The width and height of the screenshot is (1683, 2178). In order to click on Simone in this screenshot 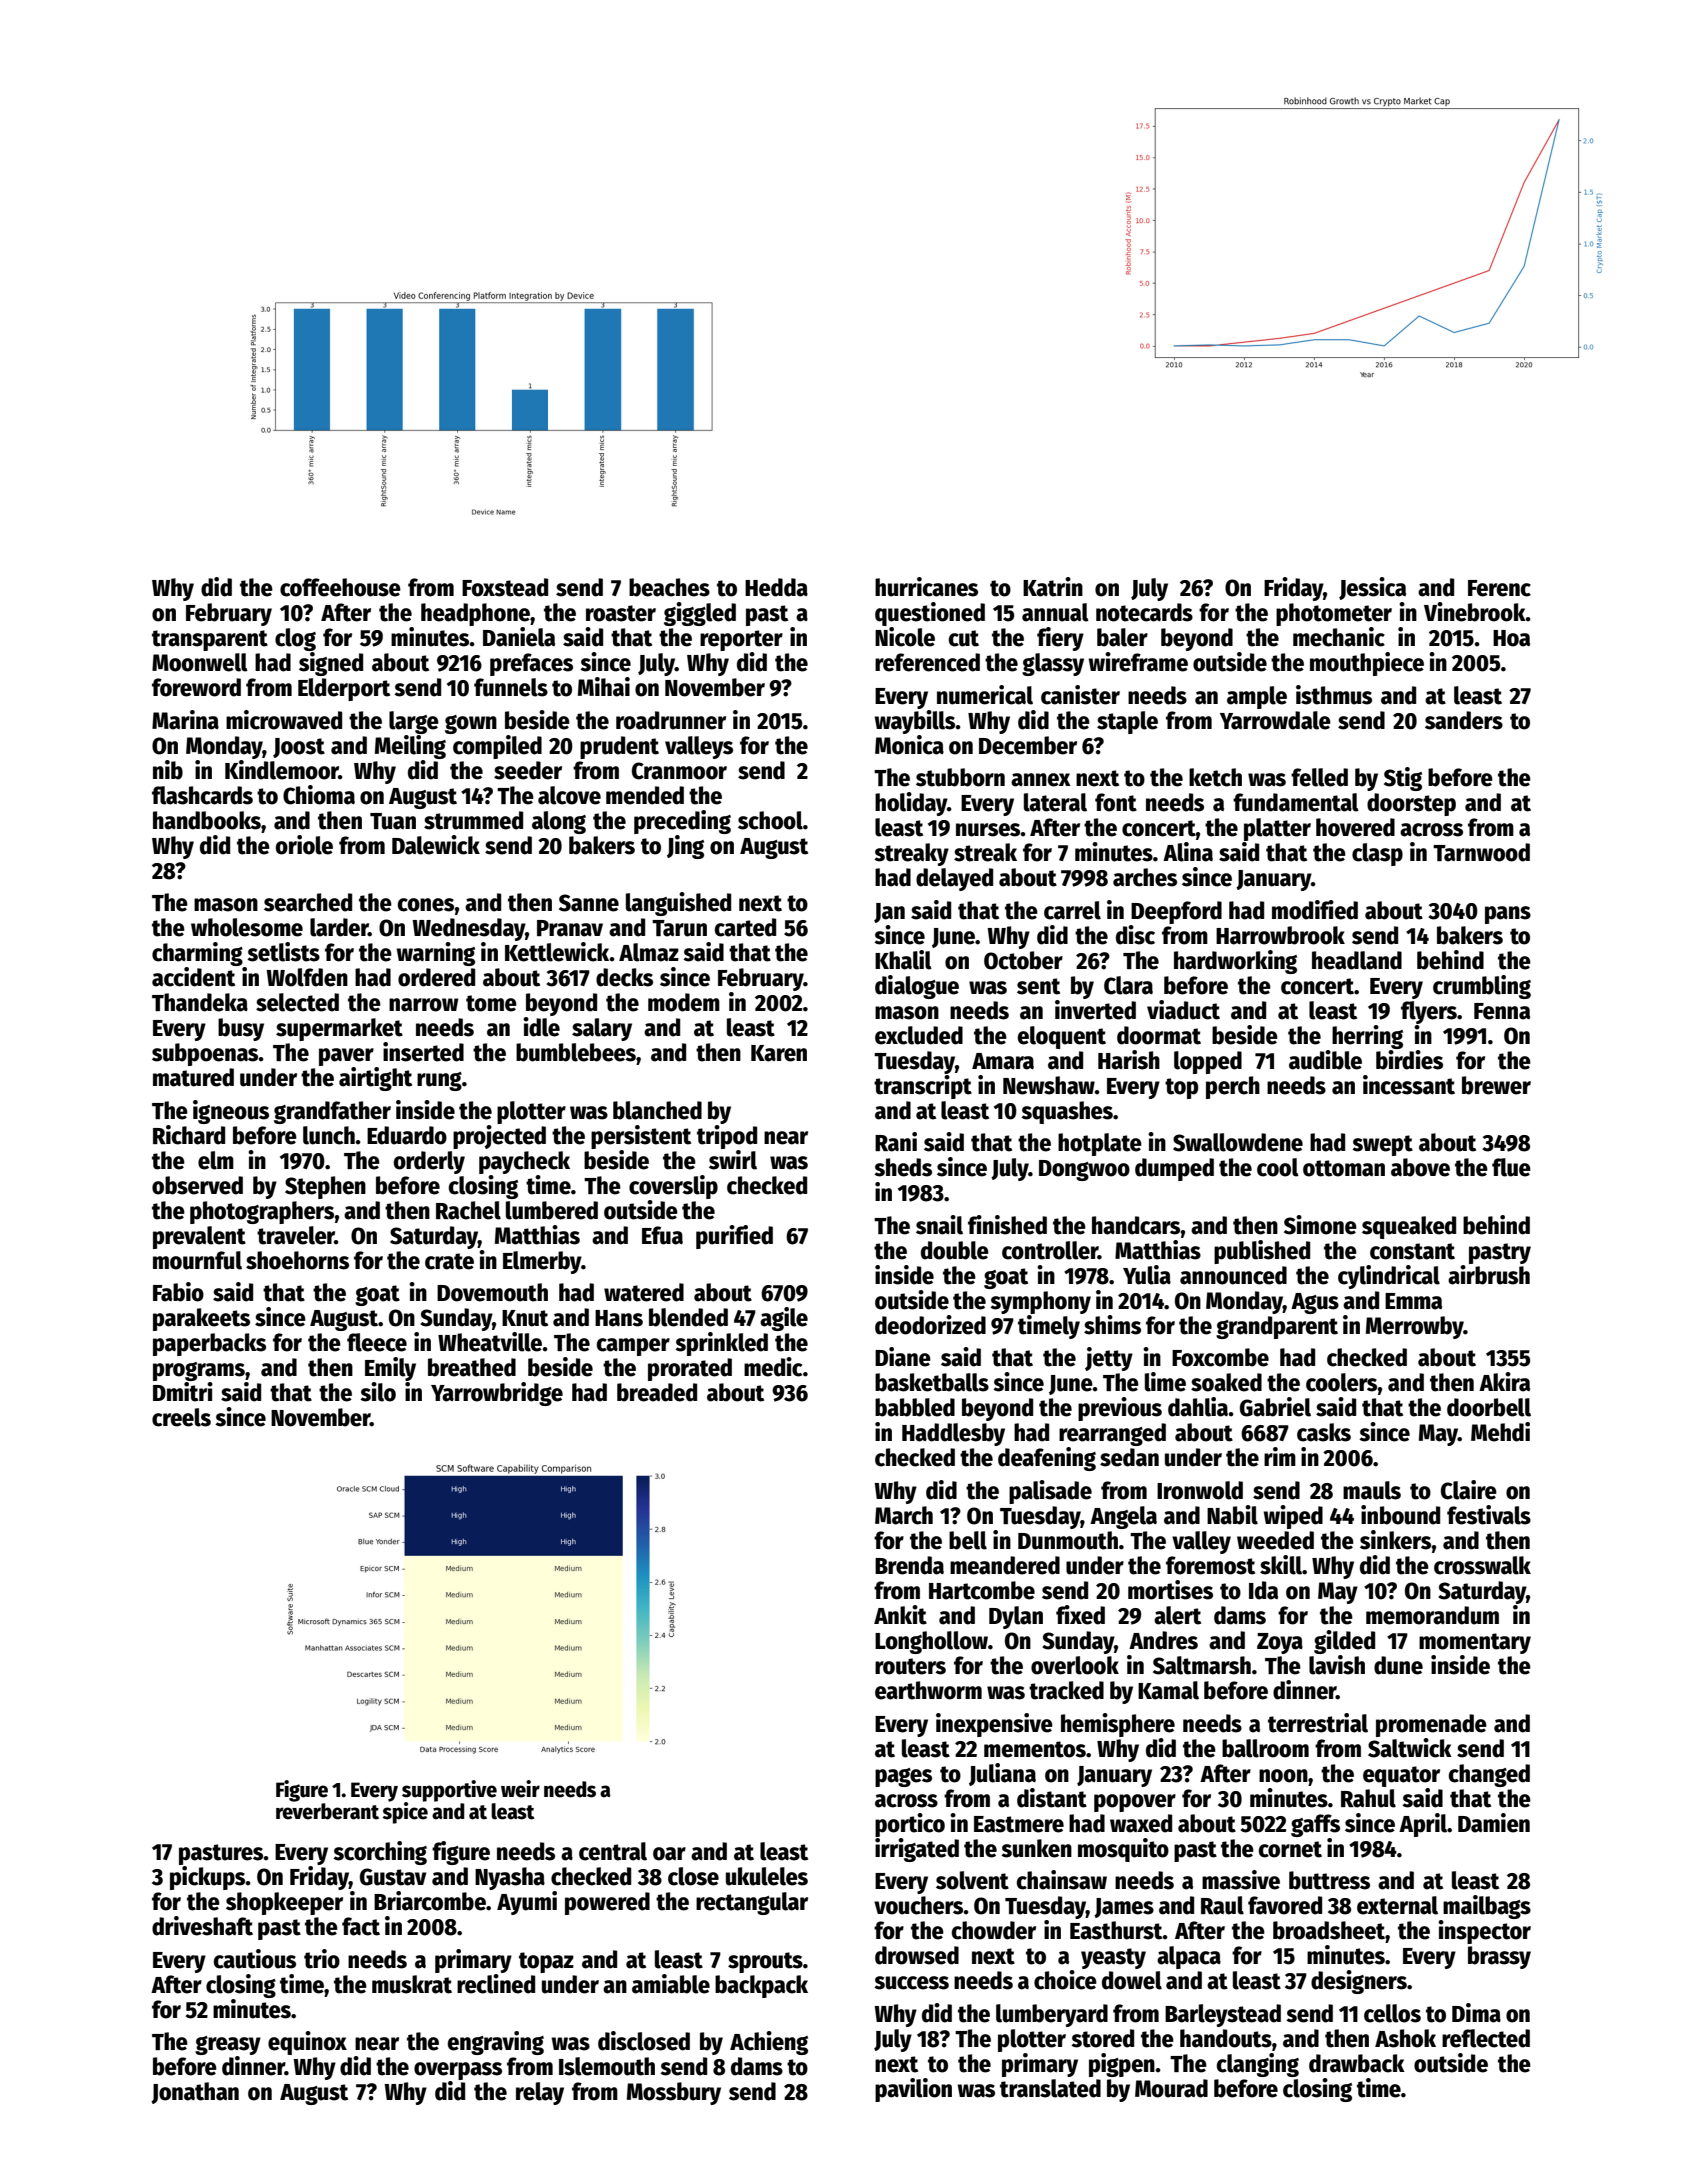, I will do `click(1320, 1225)`.
